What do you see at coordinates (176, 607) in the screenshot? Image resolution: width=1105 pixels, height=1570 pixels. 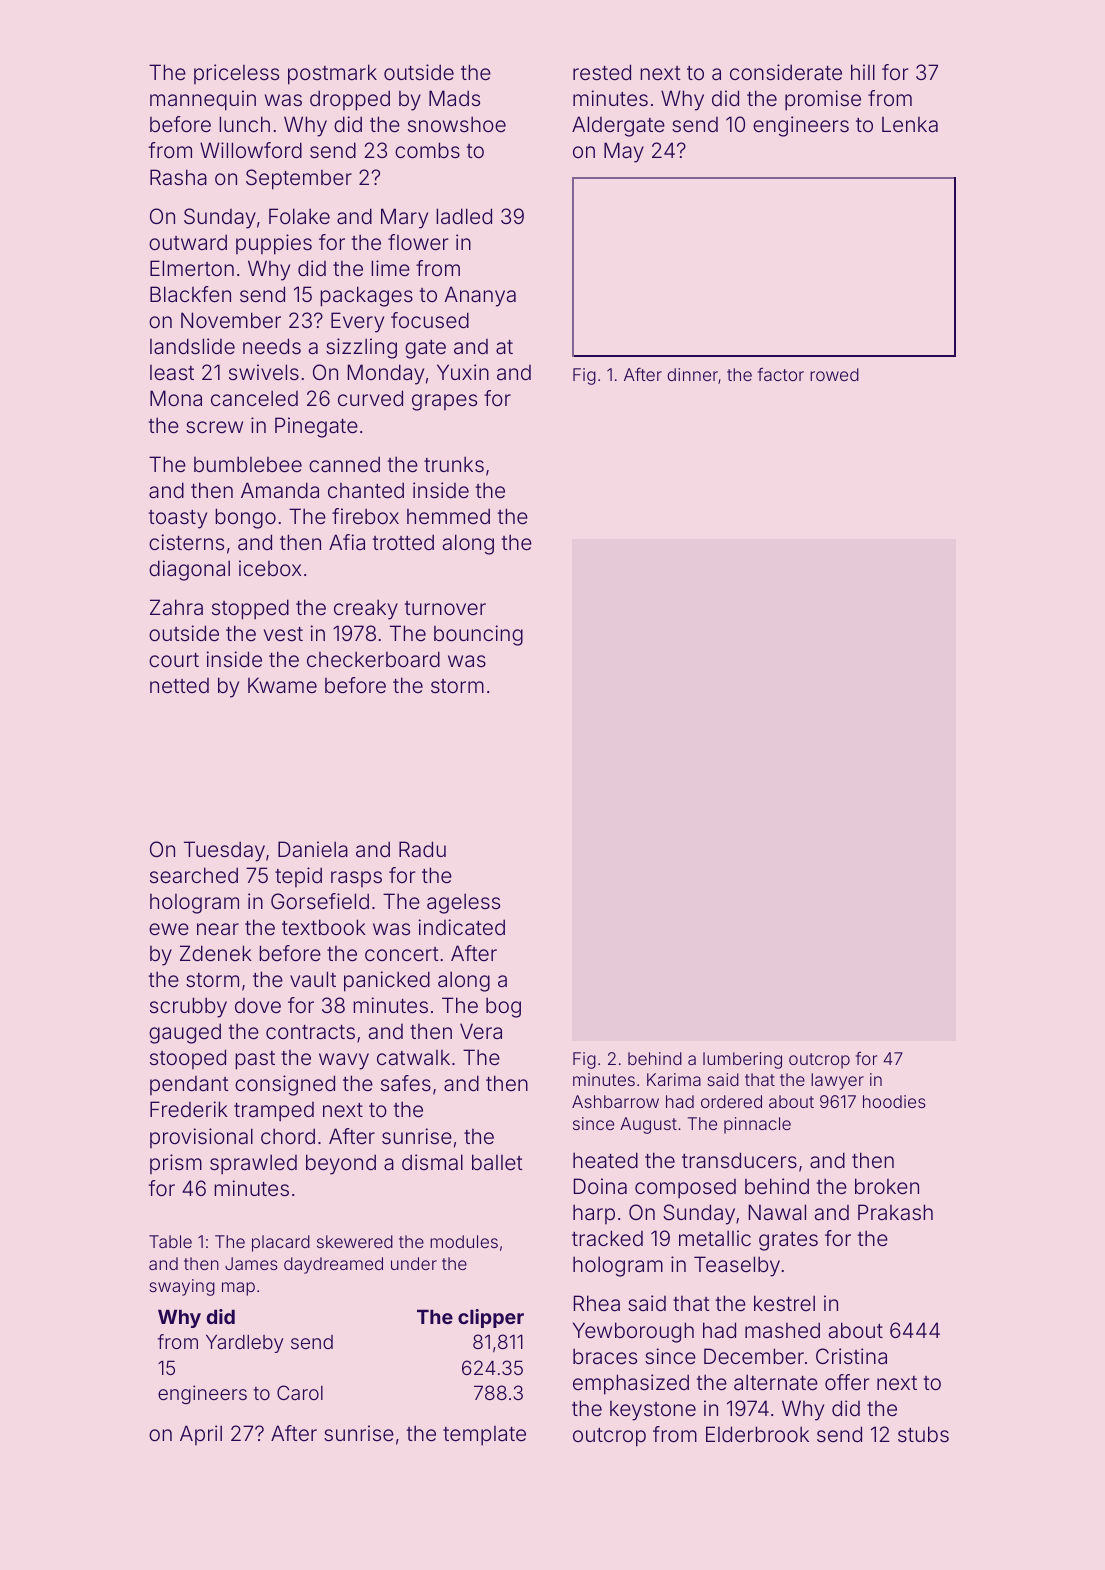 I see `Zahra` at bounding box center [176, 607].
